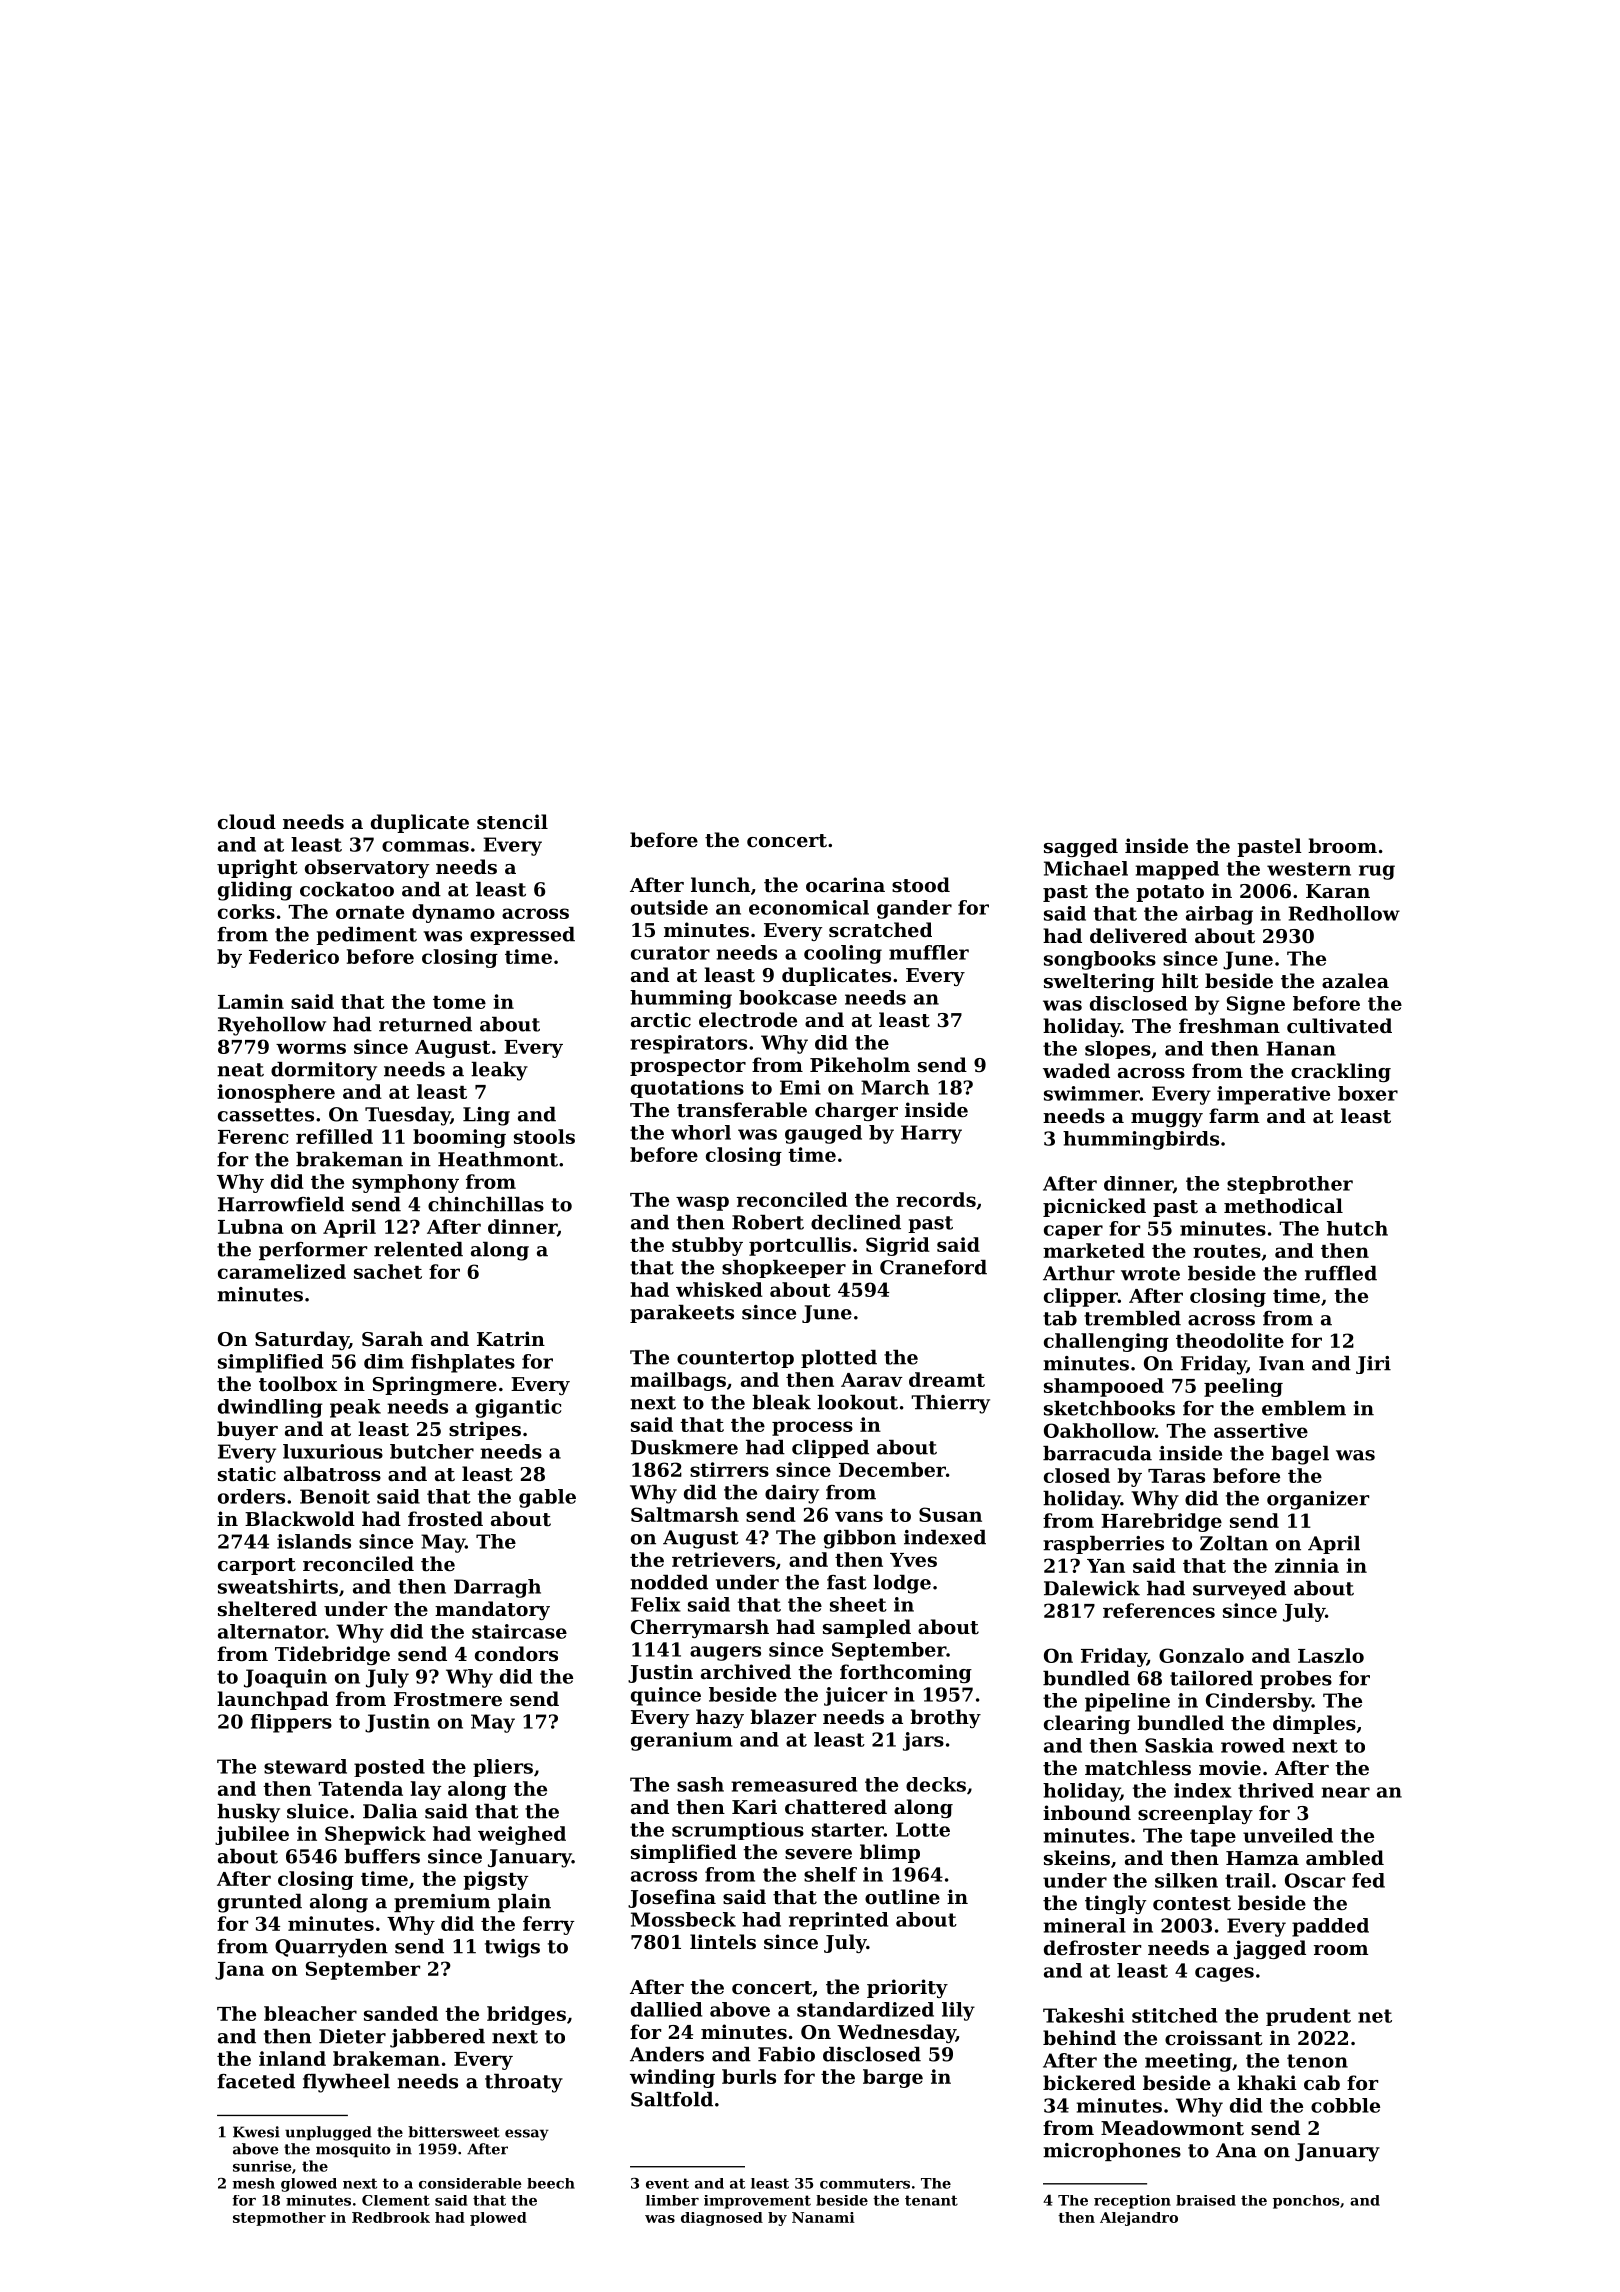 This screenshot has width=1620, height=2292. I want to click on jars, so click(923, 1741).
